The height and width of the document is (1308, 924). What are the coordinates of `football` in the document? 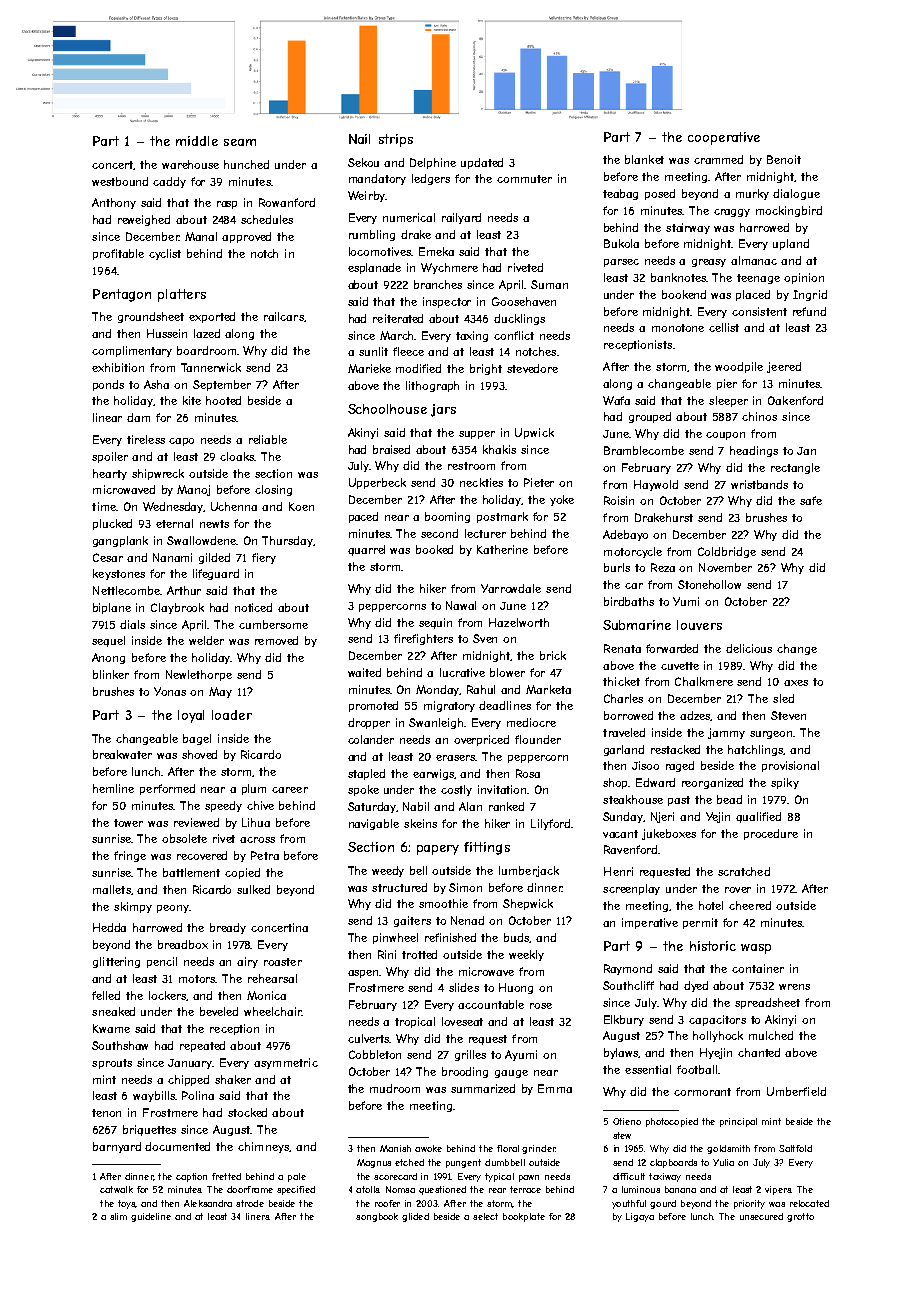 It's located at (697, 1069).
